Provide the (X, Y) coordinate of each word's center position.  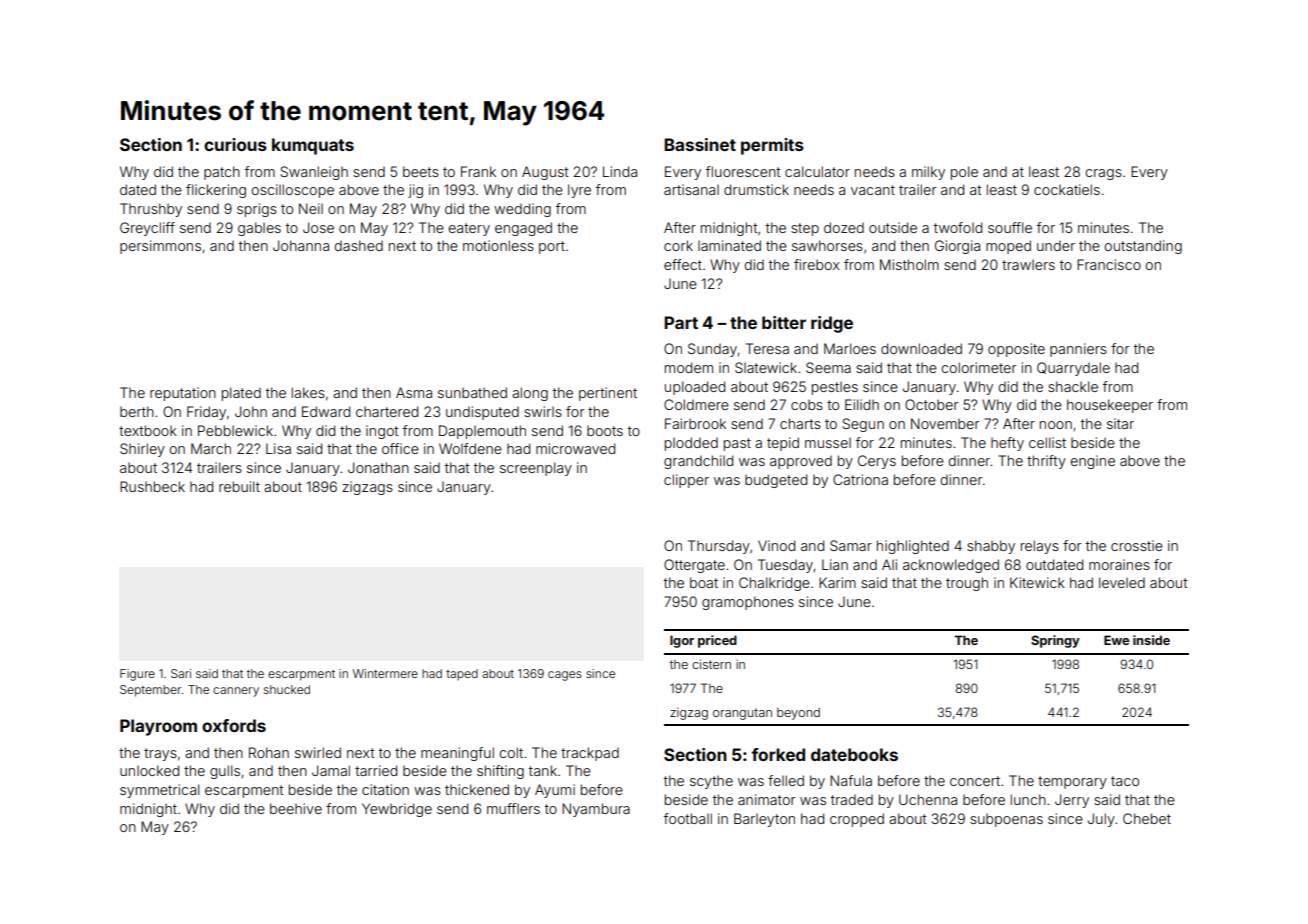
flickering (216, 191)
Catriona (860, 479)
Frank (478, 171)
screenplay (536, 469)
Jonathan (378, 467)
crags (1103, 174)
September (151, 691)
